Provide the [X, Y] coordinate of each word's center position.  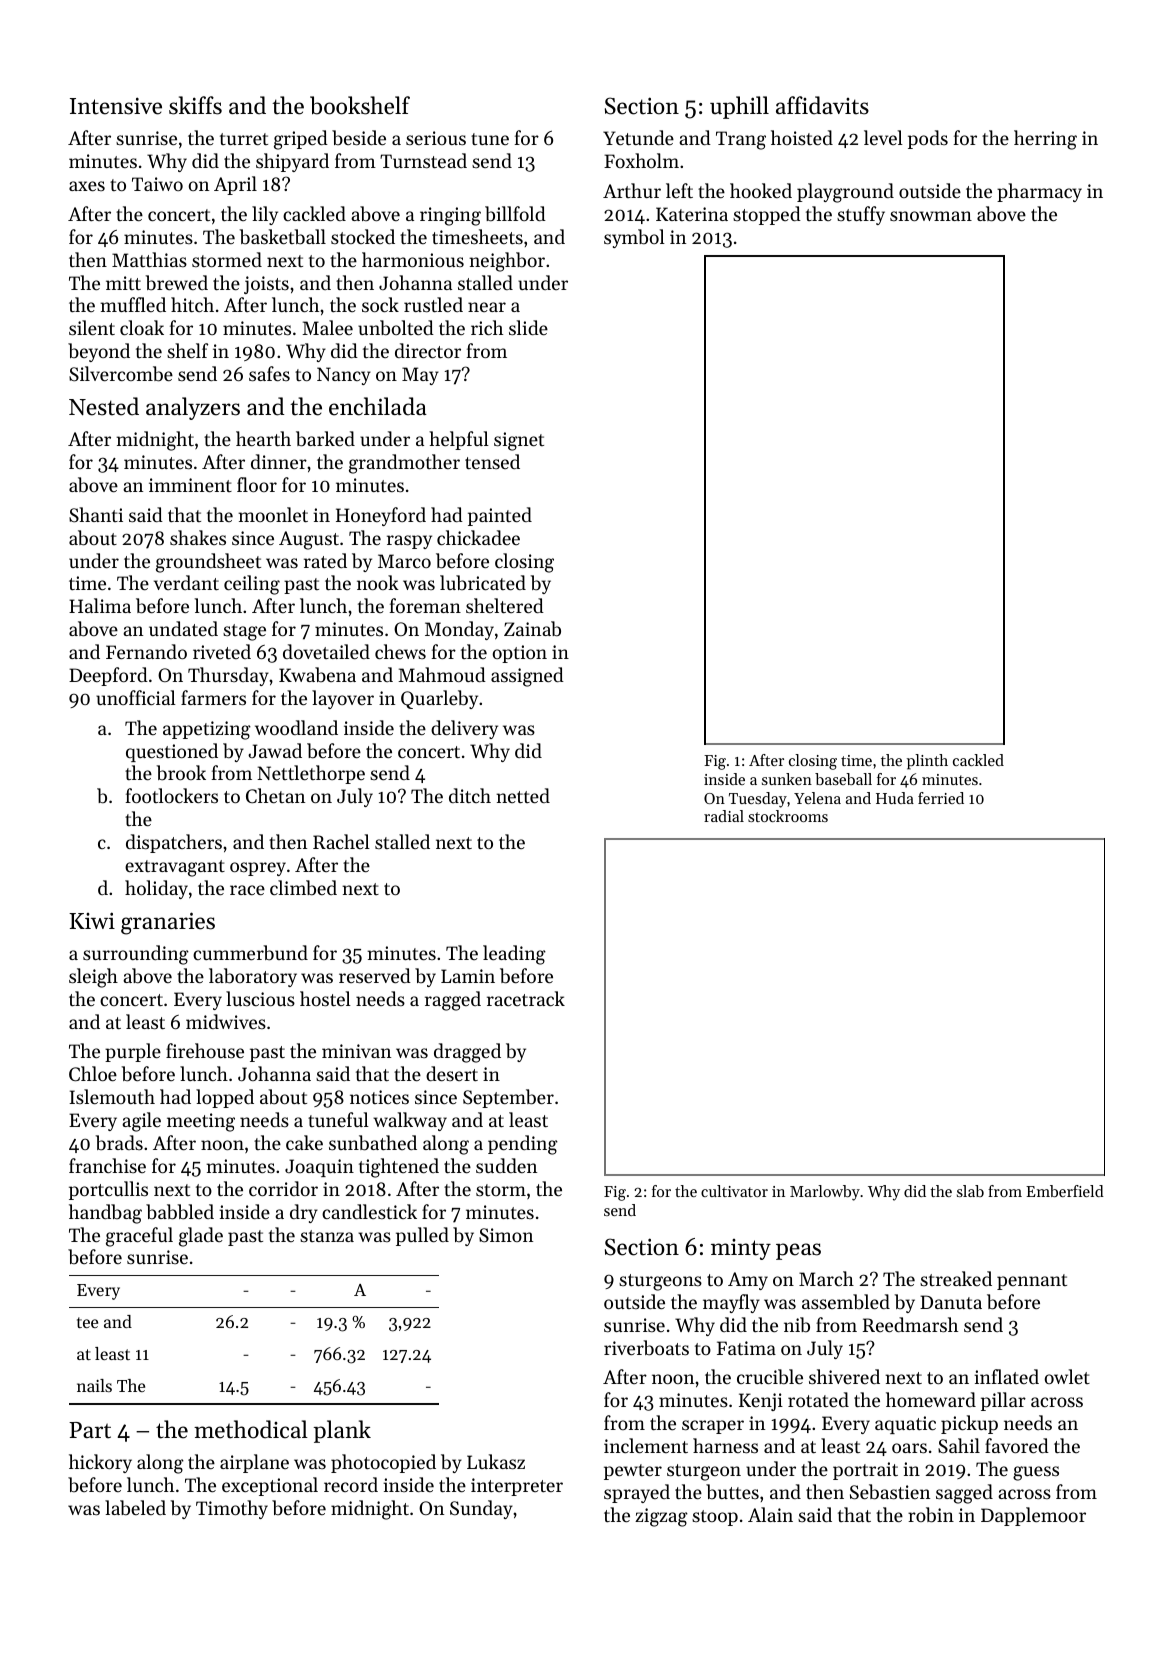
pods [928, 139]
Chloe [93, 1074]
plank [342, 1431]
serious [436, 138]
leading [514, 955]
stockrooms [788, 816]
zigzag [661, 1517]
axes [87, 186]
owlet [1067, 1376]
